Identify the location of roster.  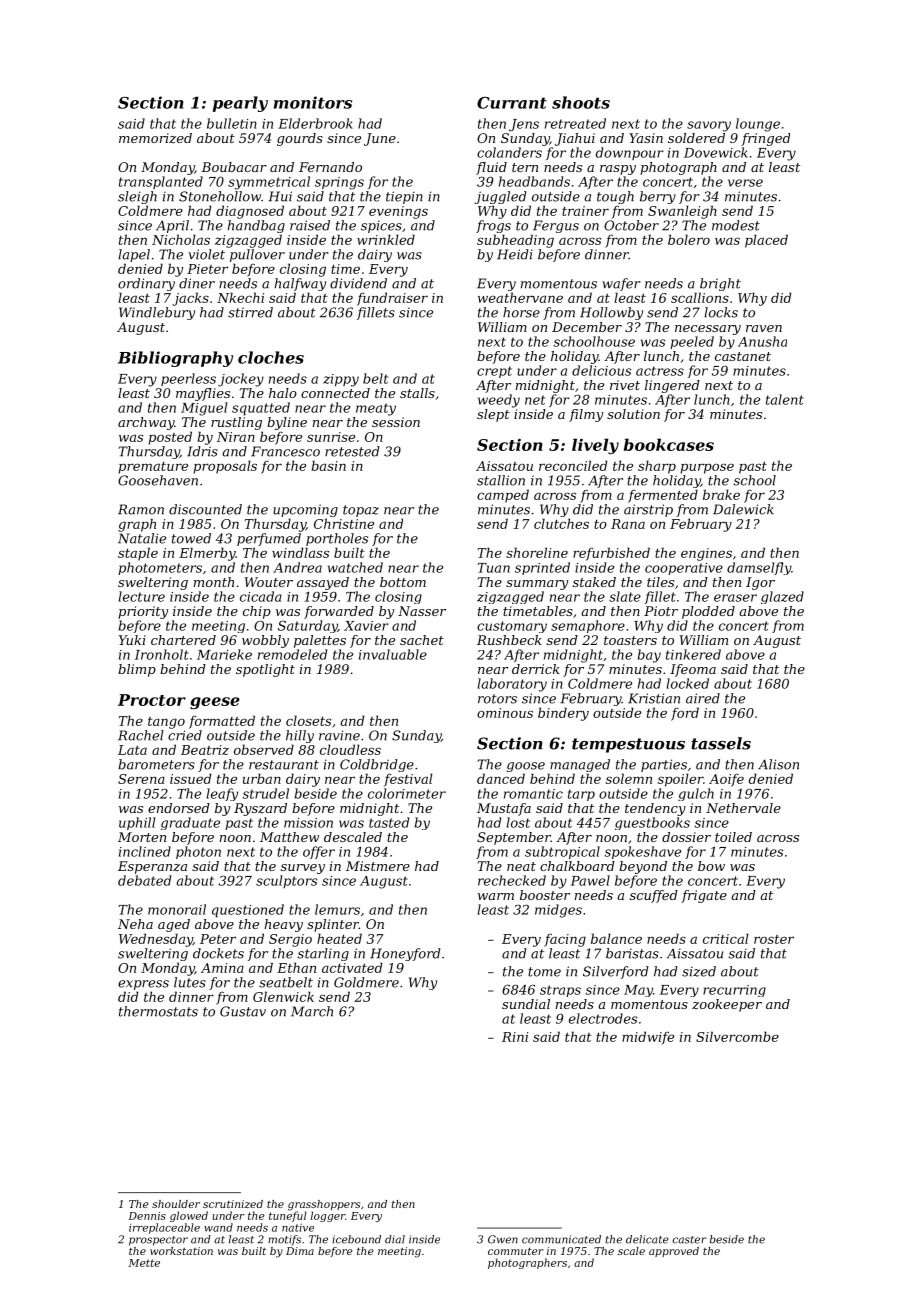
(774, 939).
